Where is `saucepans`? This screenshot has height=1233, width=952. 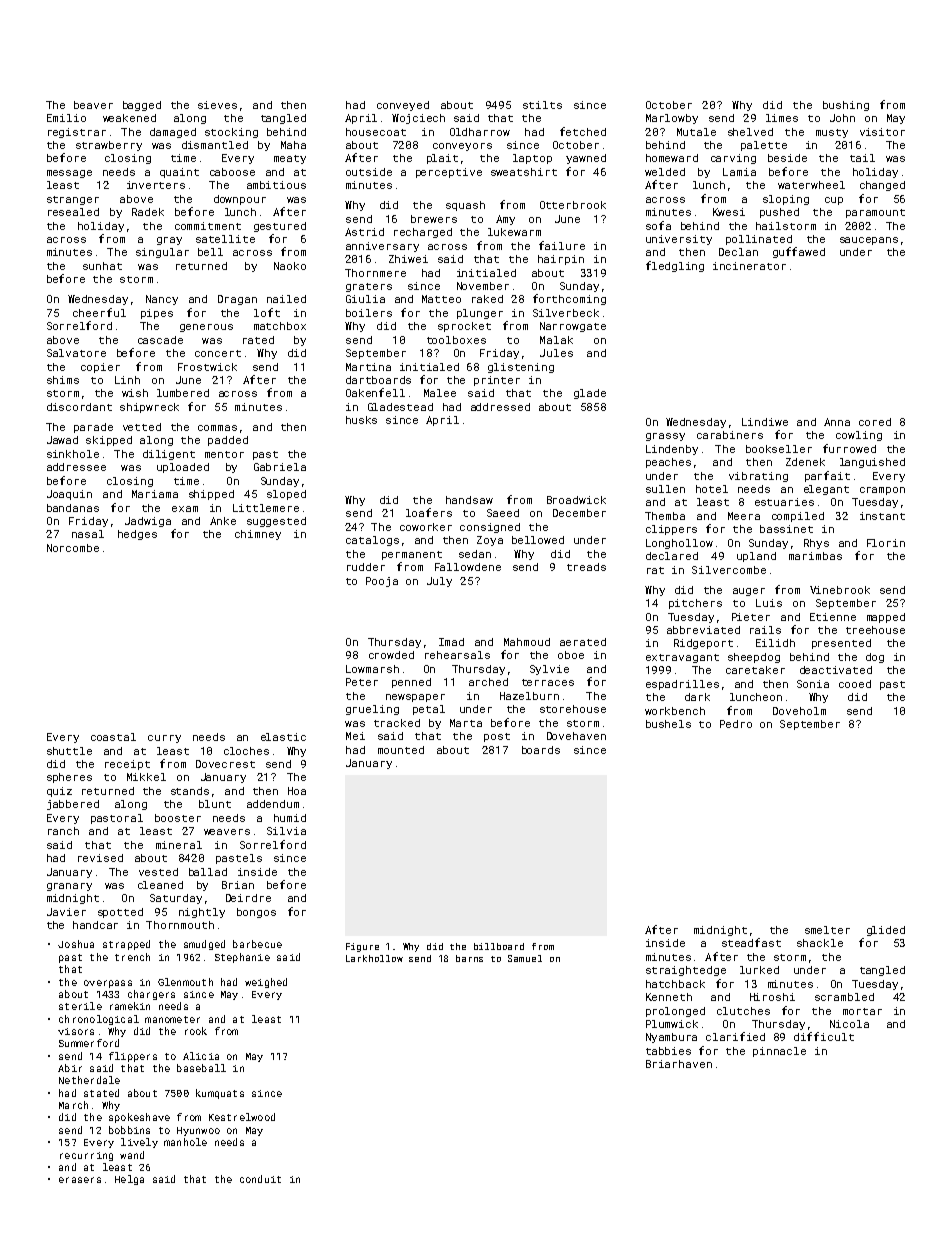 saucepans is located at coordinates (869, 241).
